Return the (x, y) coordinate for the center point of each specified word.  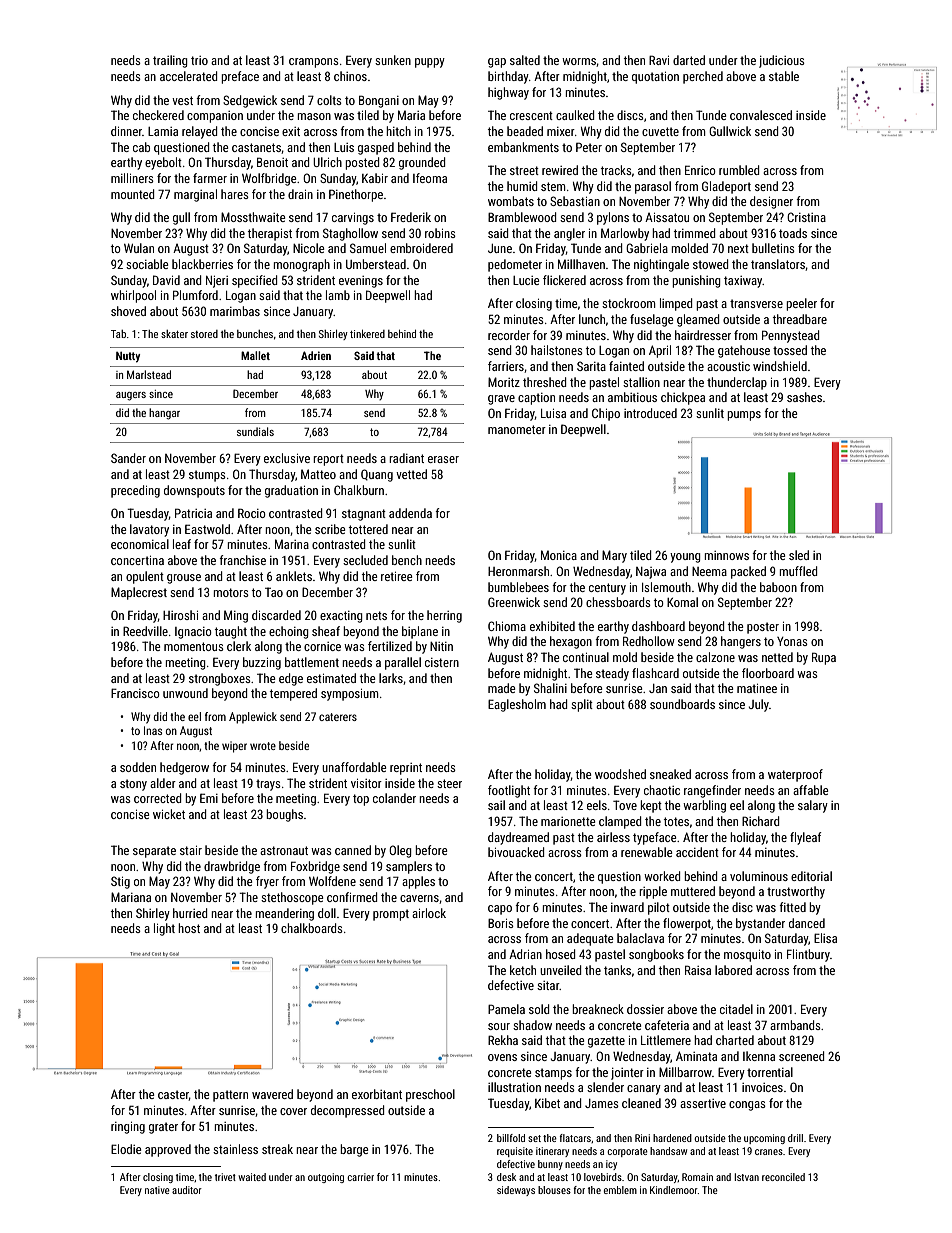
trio (199, 60)
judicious (782, 61)
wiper (234, 747)
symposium (350, 695)
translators (778, 264)
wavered (272, 1094)
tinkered (367, 334)
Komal (682, 602)
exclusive (287, 458)
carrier (360, 1177)
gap (497, 63)
